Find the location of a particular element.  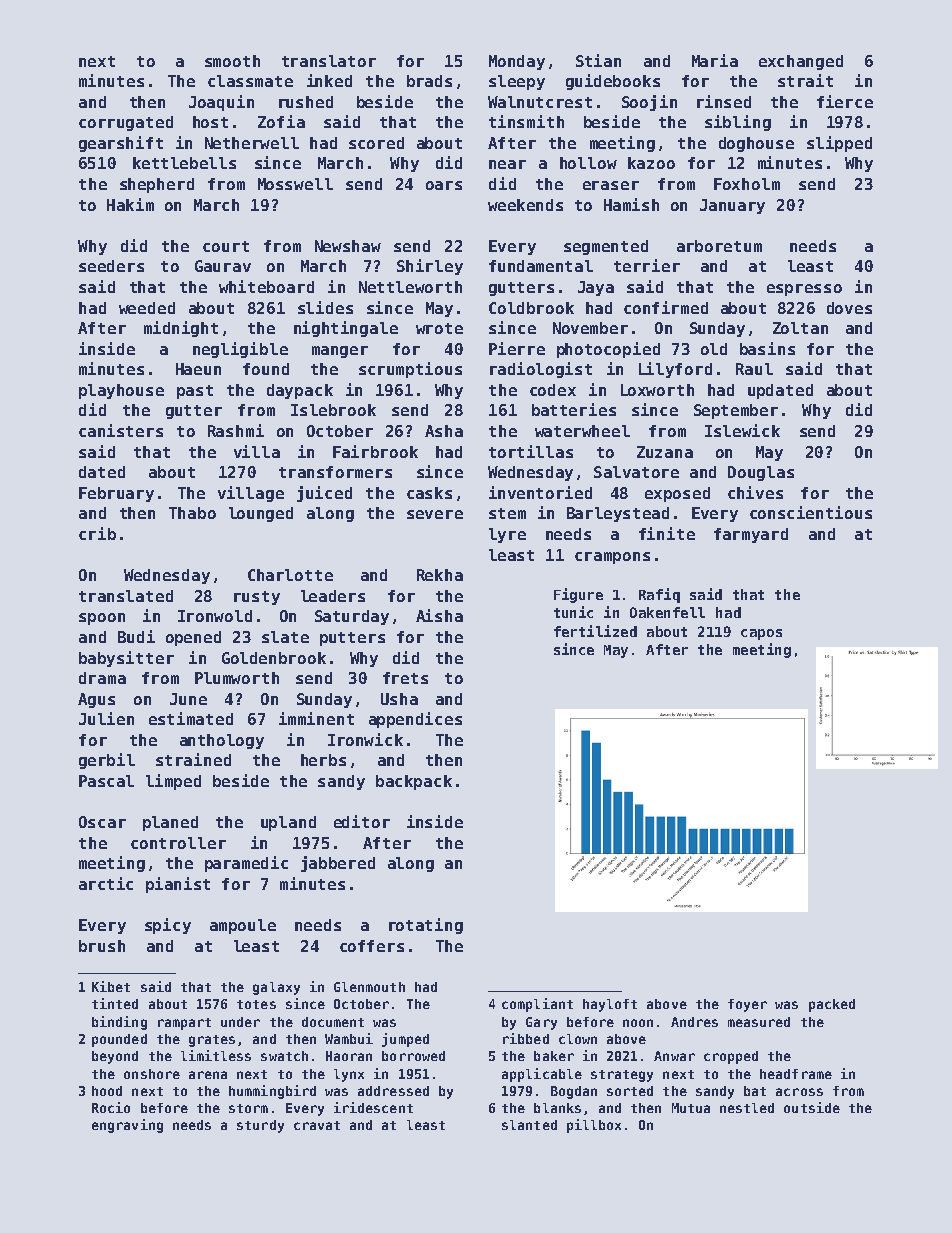

sturdy is located at coordinates (260, 1126).
